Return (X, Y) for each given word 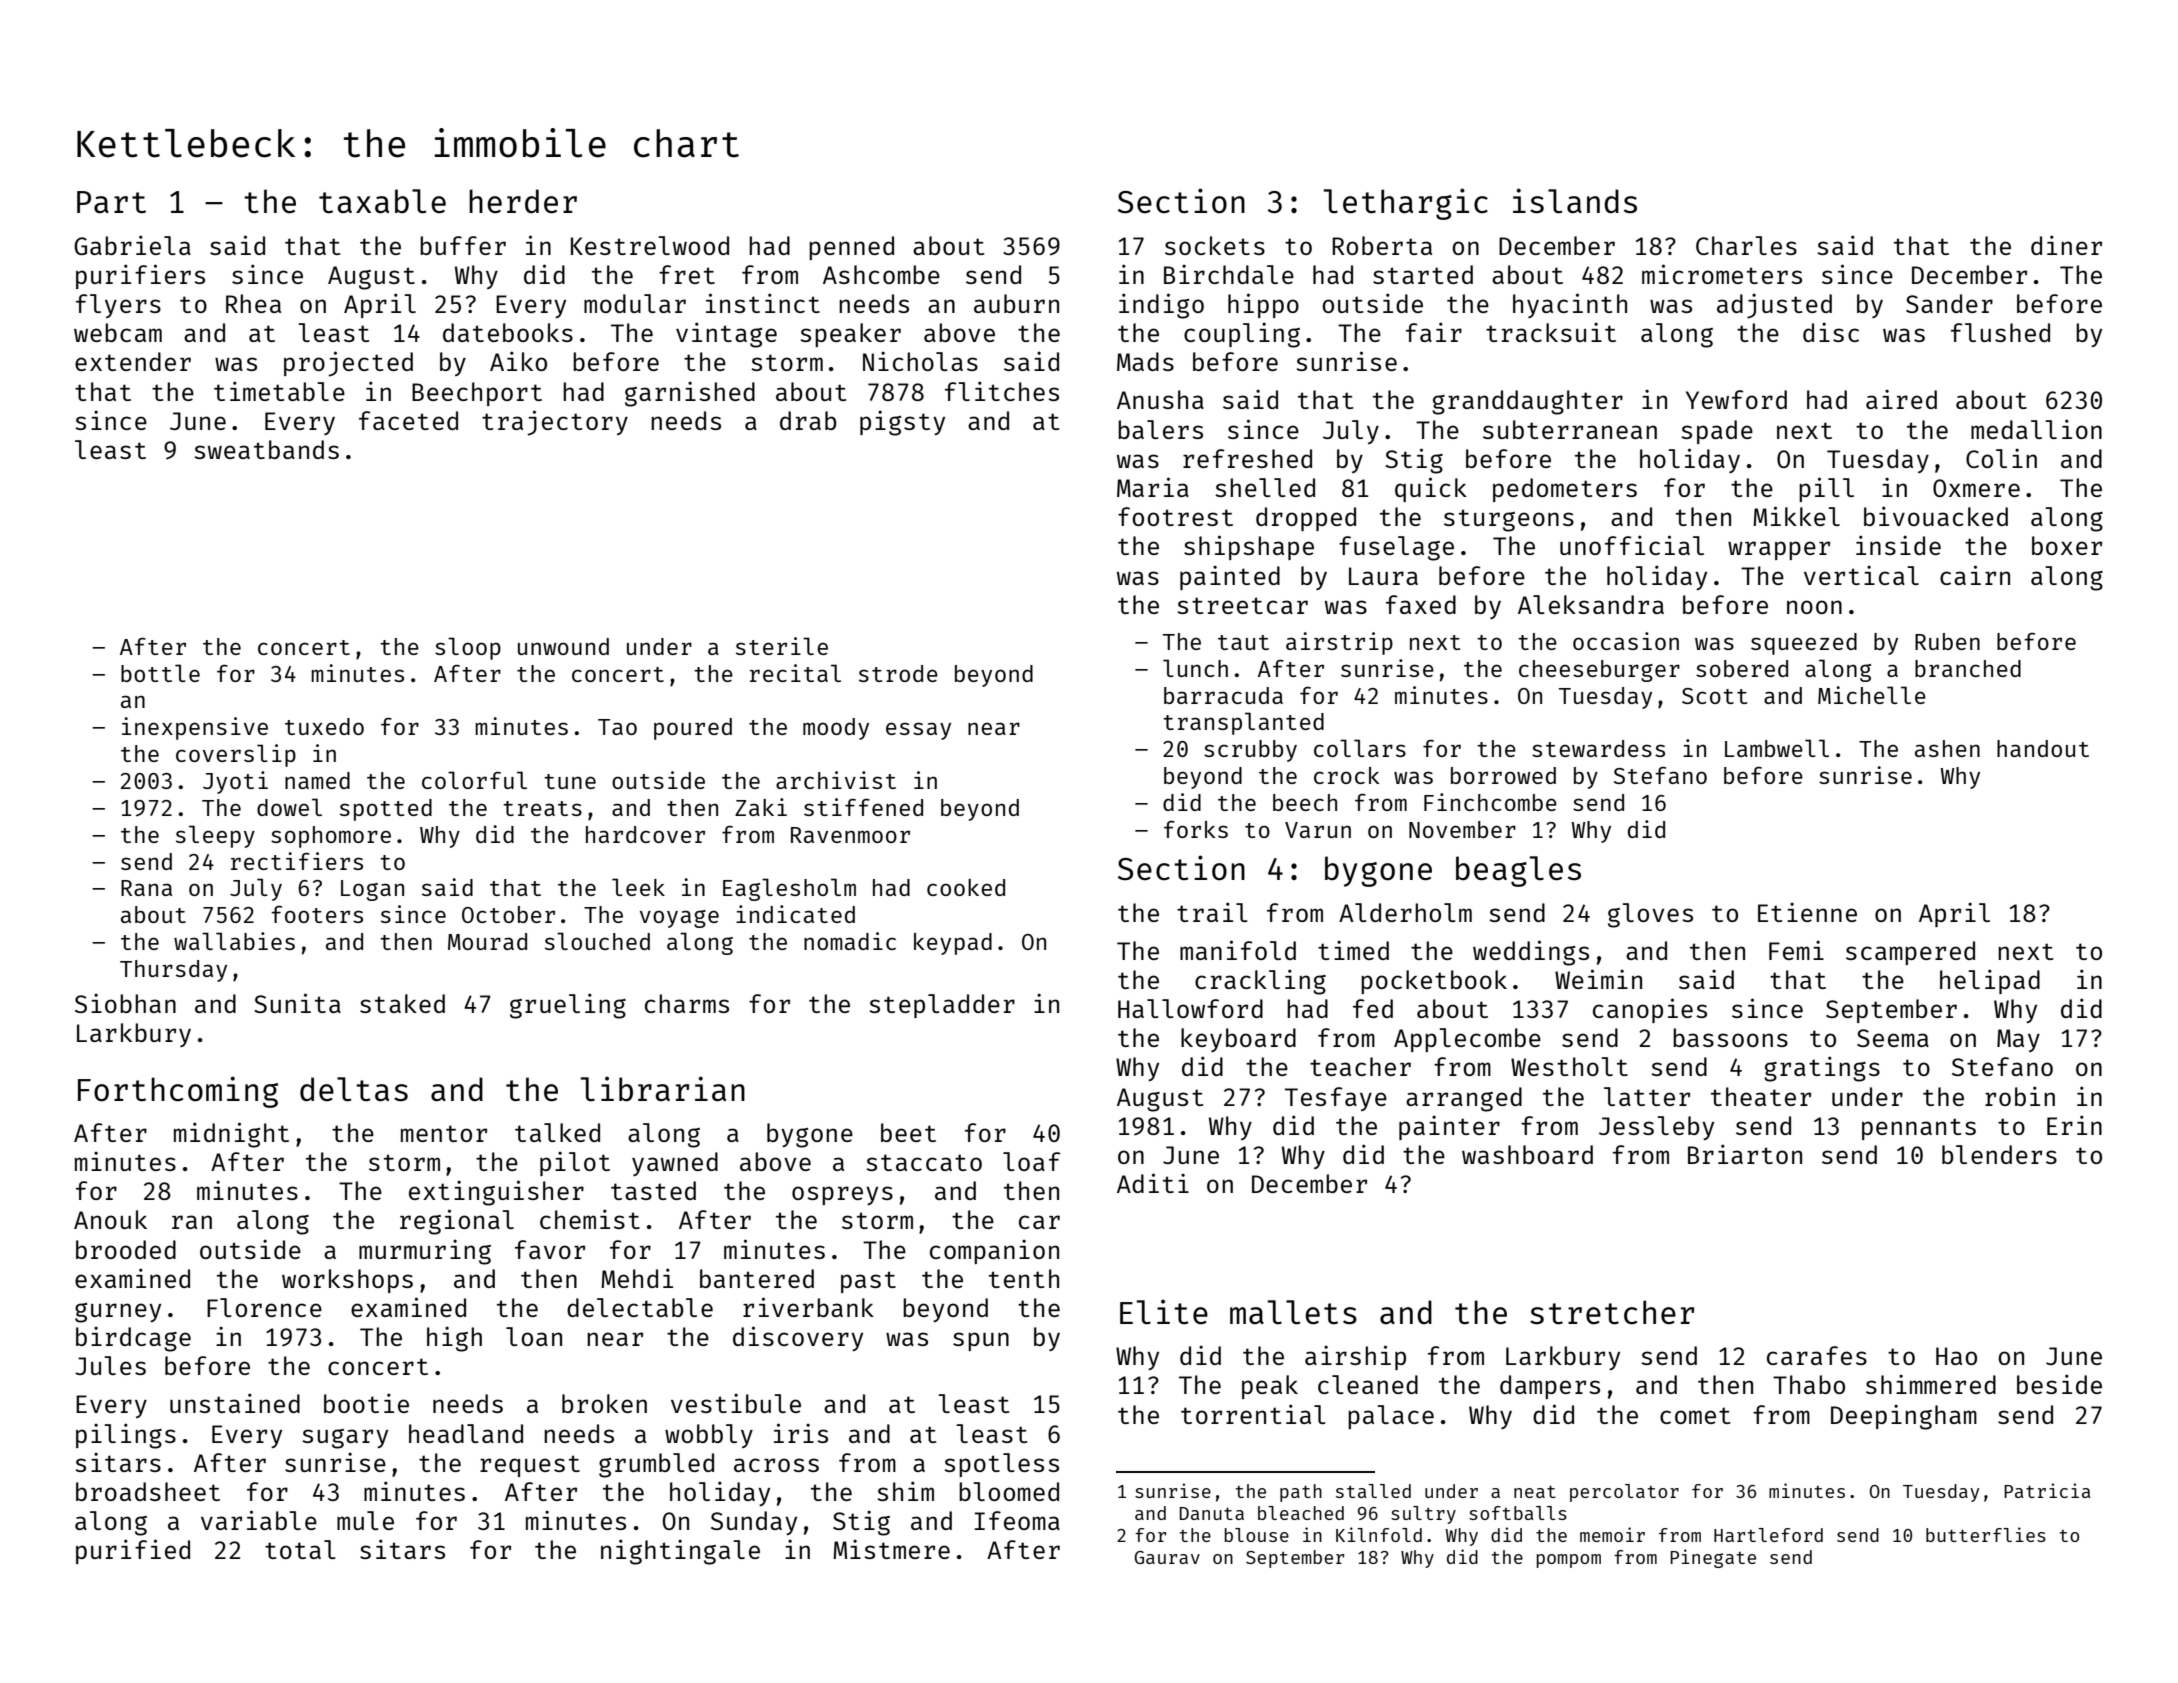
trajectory (555, 423)
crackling (1260, 982)
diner (2066, 245)
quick (1431, 489)
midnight (231, 1135)
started (1423, 274)
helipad (1990, 981)
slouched (597, 941)
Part (111, 202)
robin (2020, 1096)
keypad (953, 944)
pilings (126, 1436)
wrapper (1779, 550)
